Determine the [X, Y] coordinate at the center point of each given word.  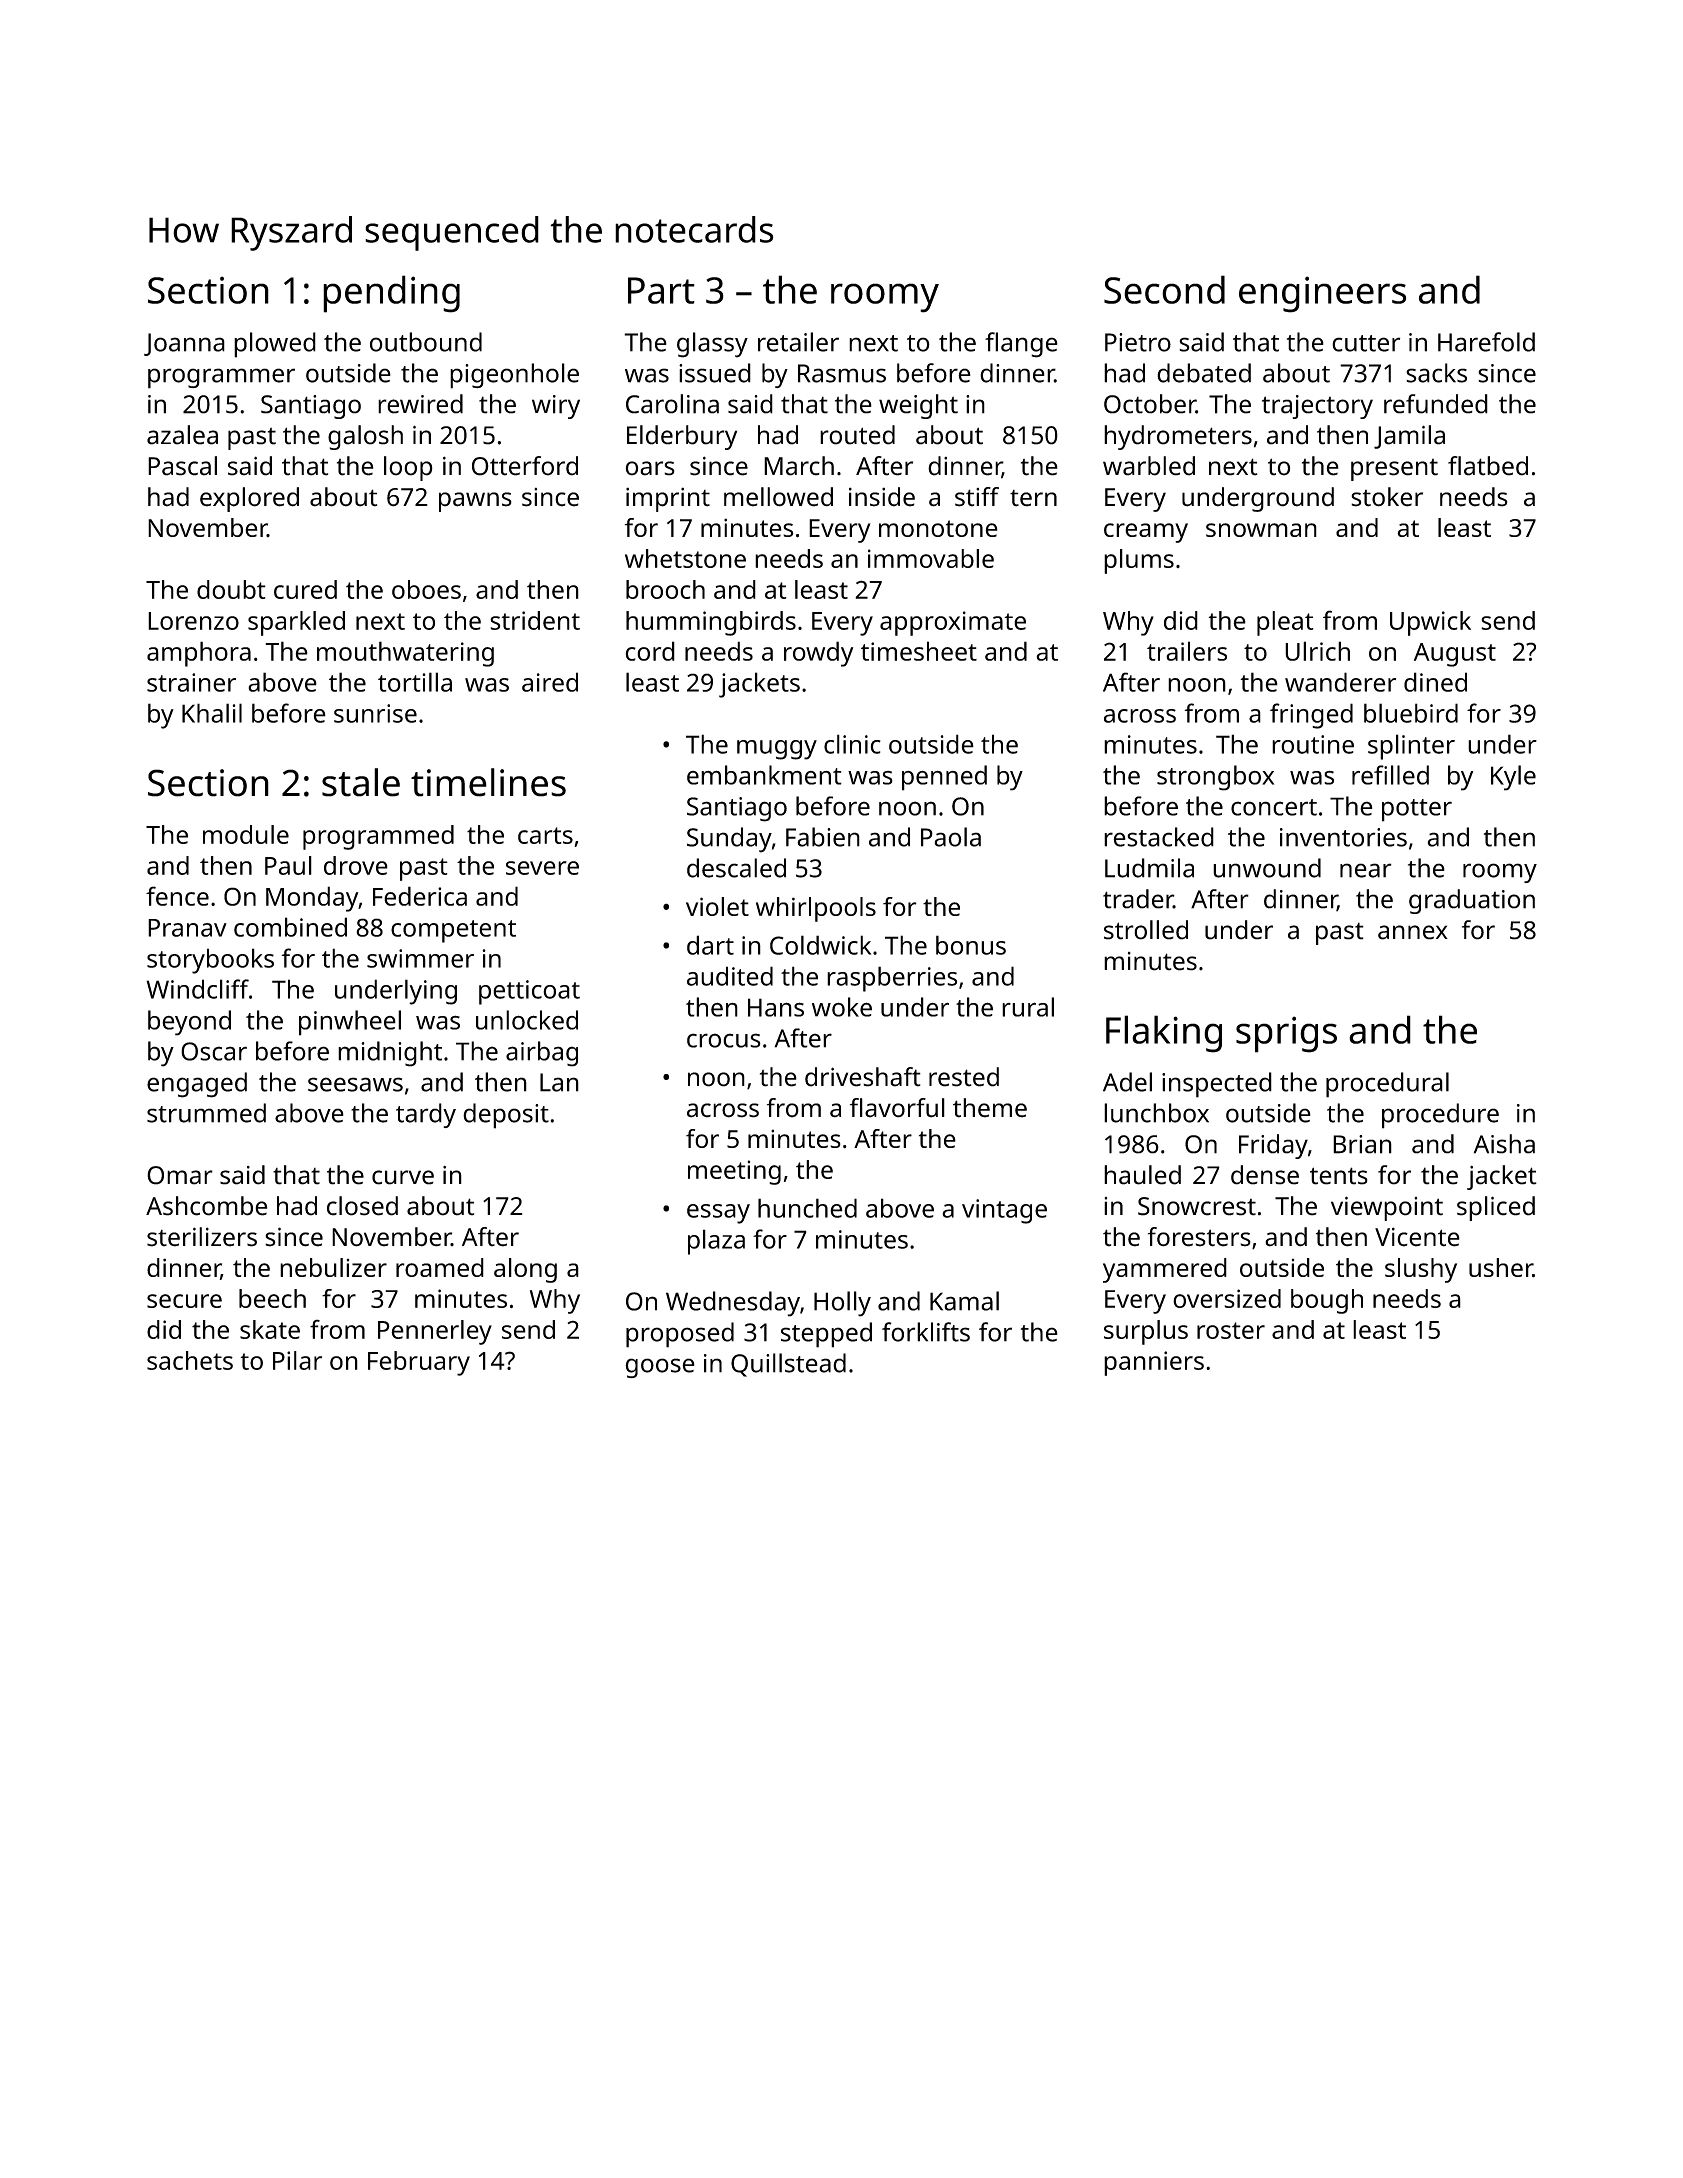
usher [1501, 1267]
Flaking [1164, 1034]
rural [1028, 1007]
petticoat [529, 992]
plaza [716, 1242]
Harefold [1486, 342]
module [246, 834]
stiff [977, 497]
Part [661, 290]
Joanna [184, 344]
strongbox [1215, 778]
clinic [852, 744]
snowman [1261, 530]
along [525, 1270]
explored [249, 499]
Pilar [297, 1360]
